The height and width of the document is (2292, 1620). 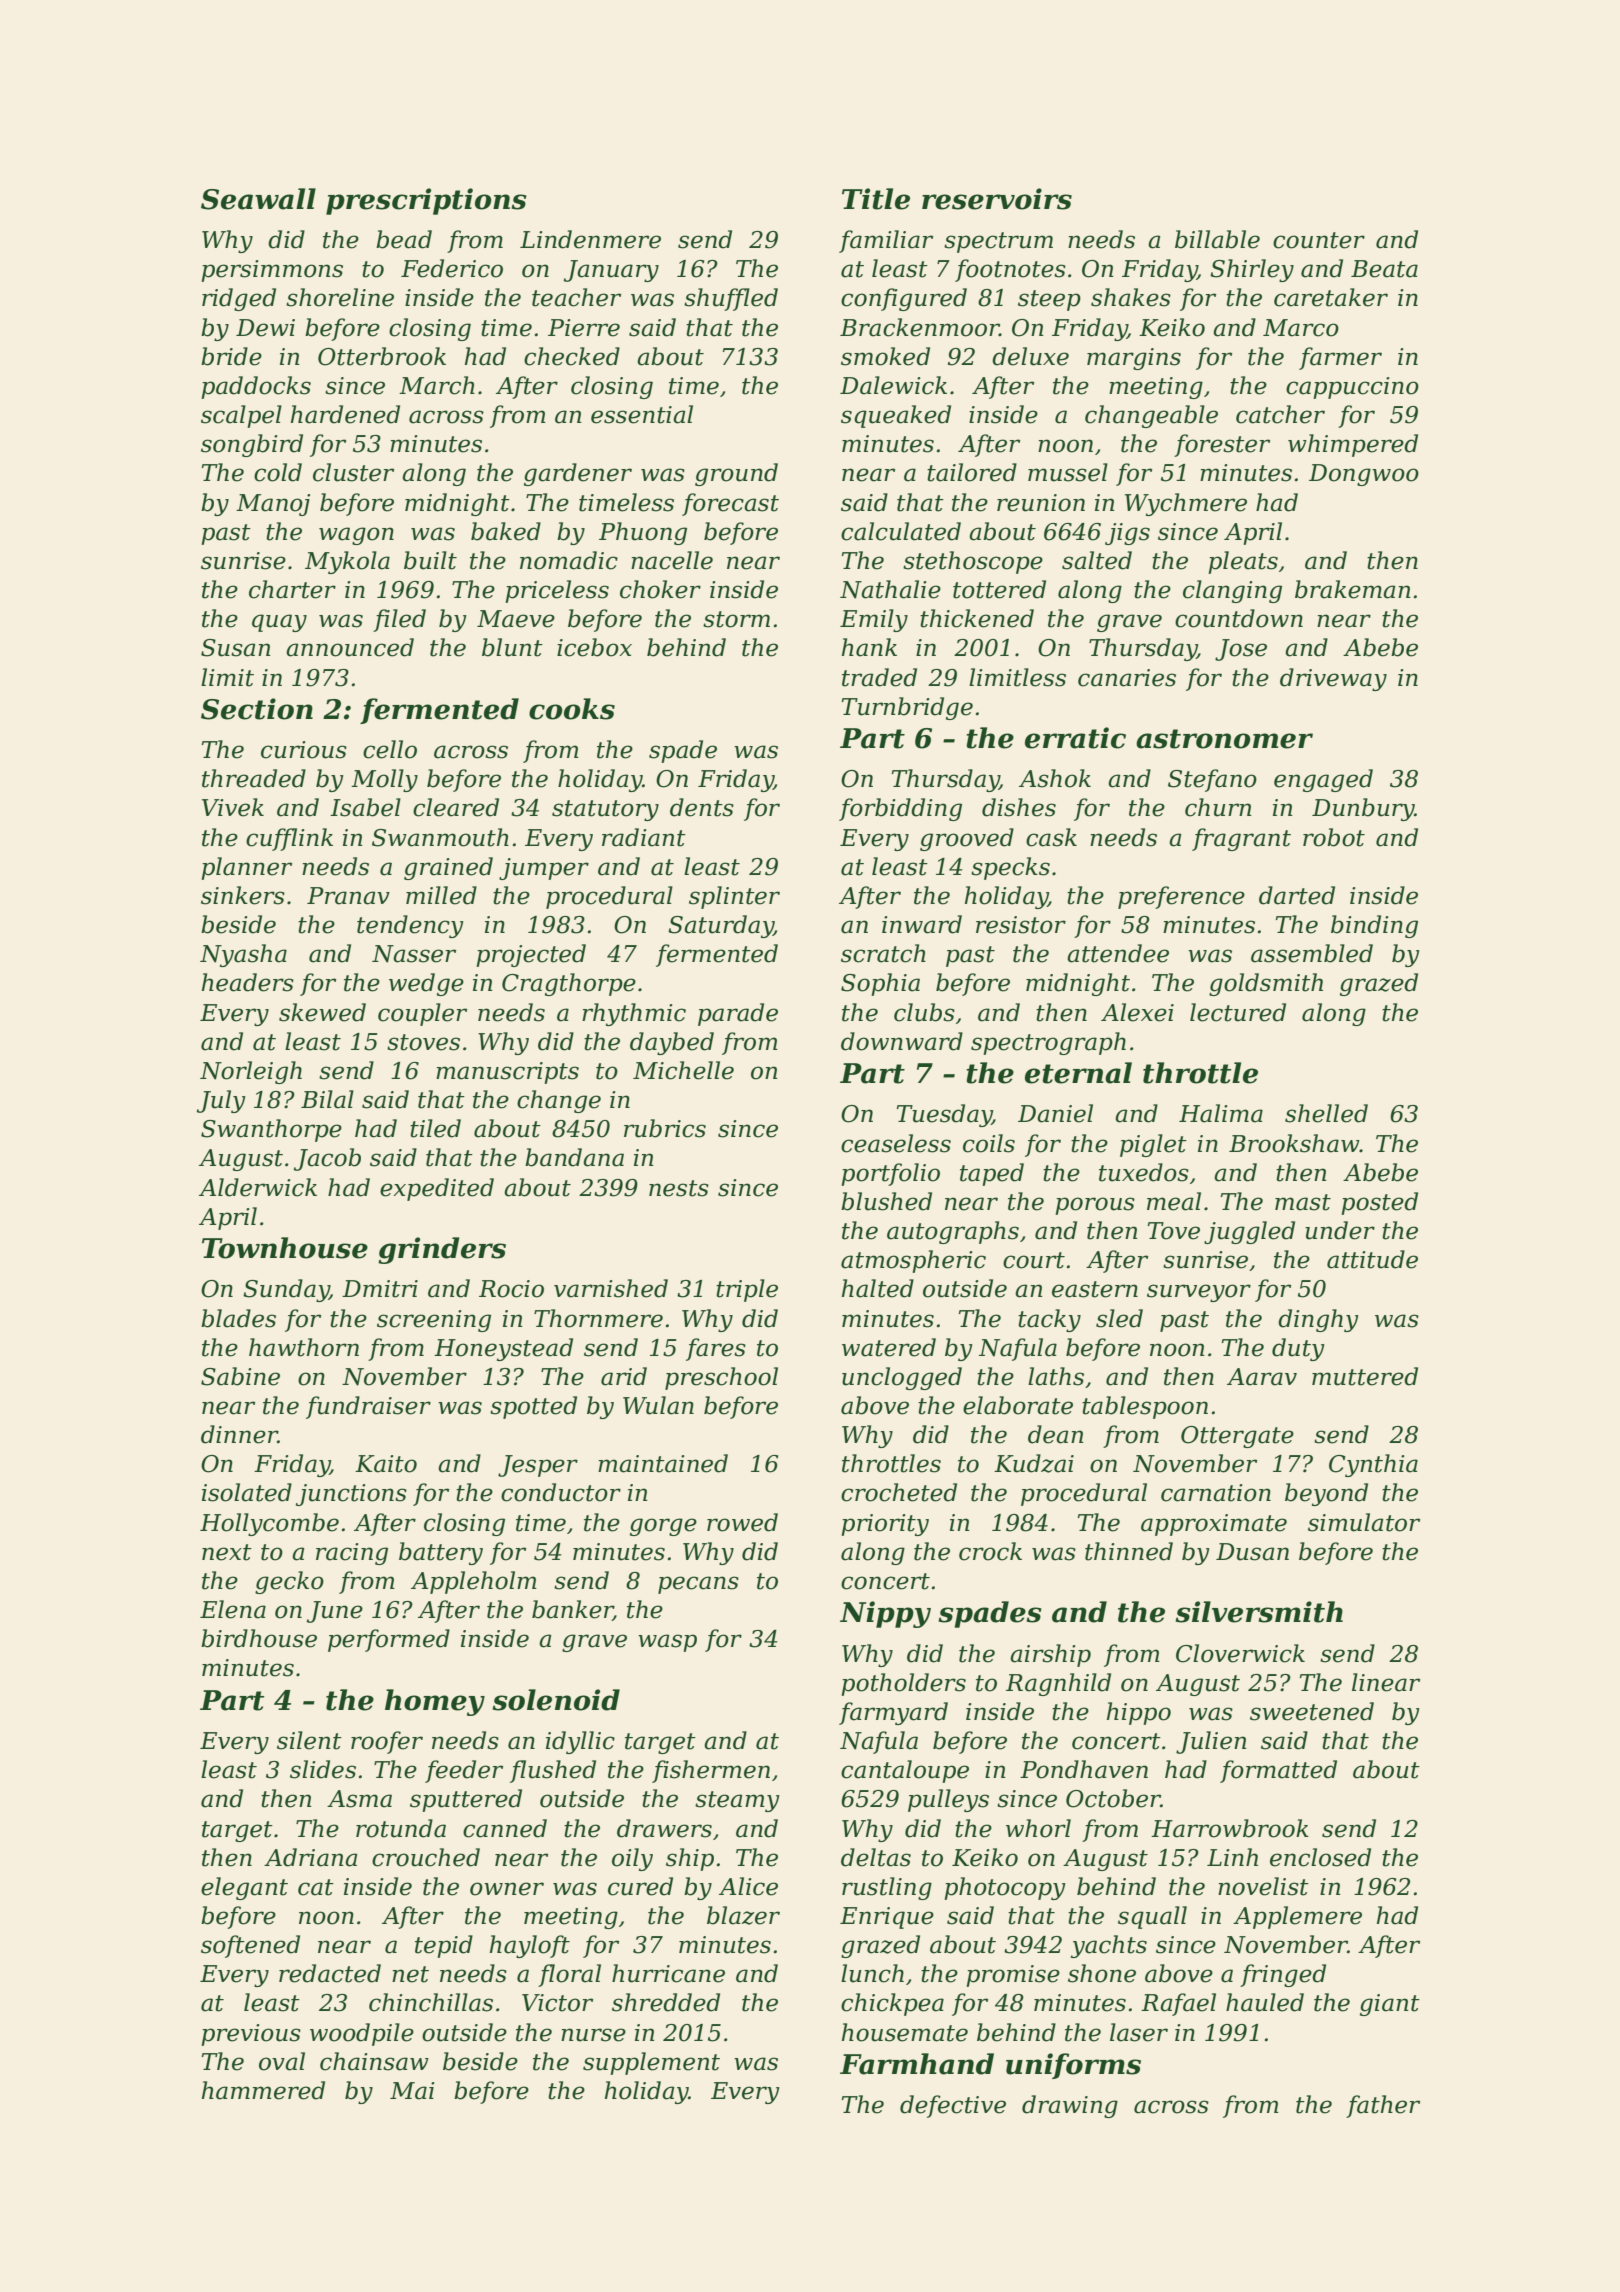 I want to click on wasp, so click(x=667, y=1643).
